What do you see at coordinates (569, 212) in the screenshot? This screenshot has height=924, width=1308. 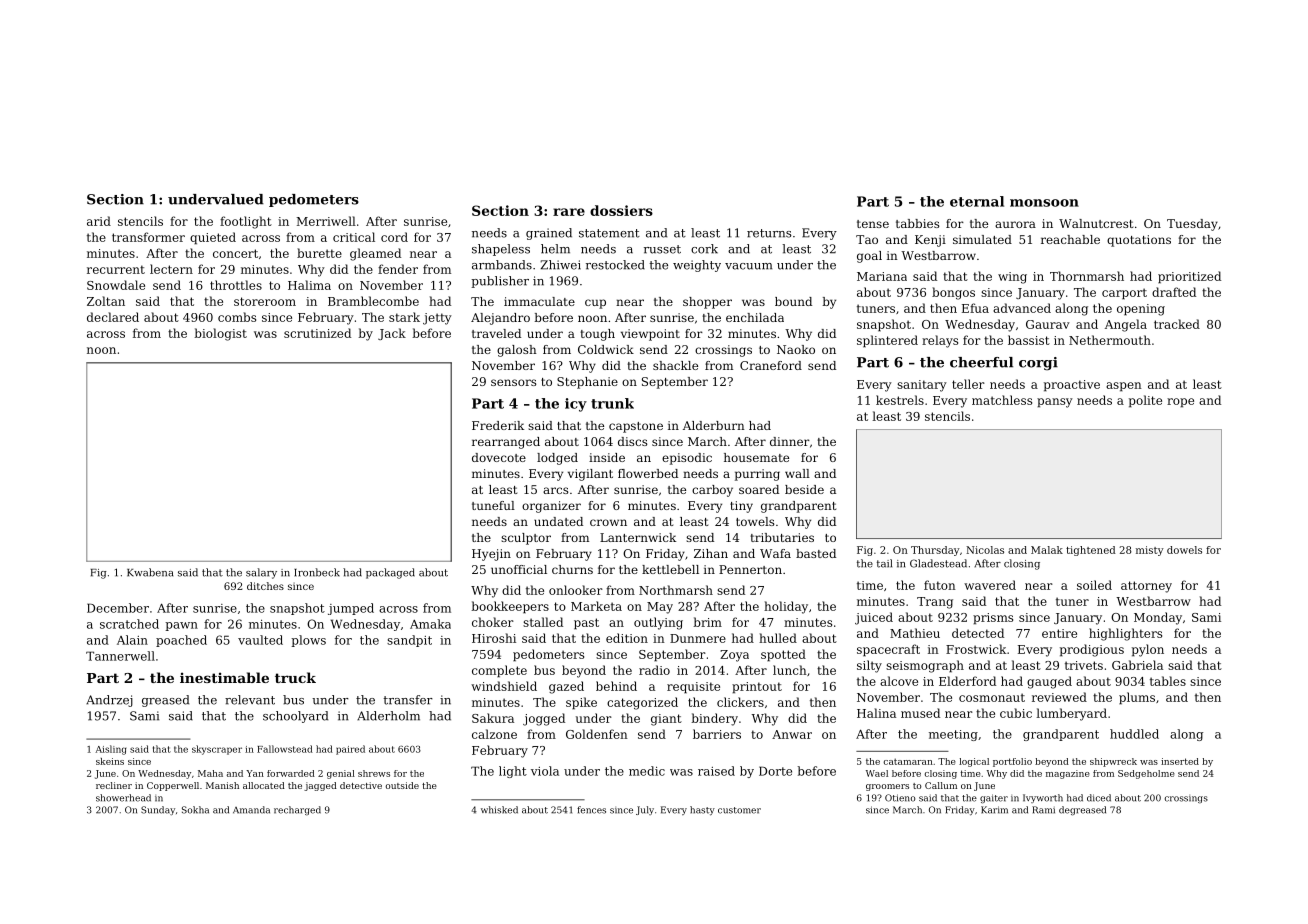 I see `rare` at bounding box center [569, 212].
